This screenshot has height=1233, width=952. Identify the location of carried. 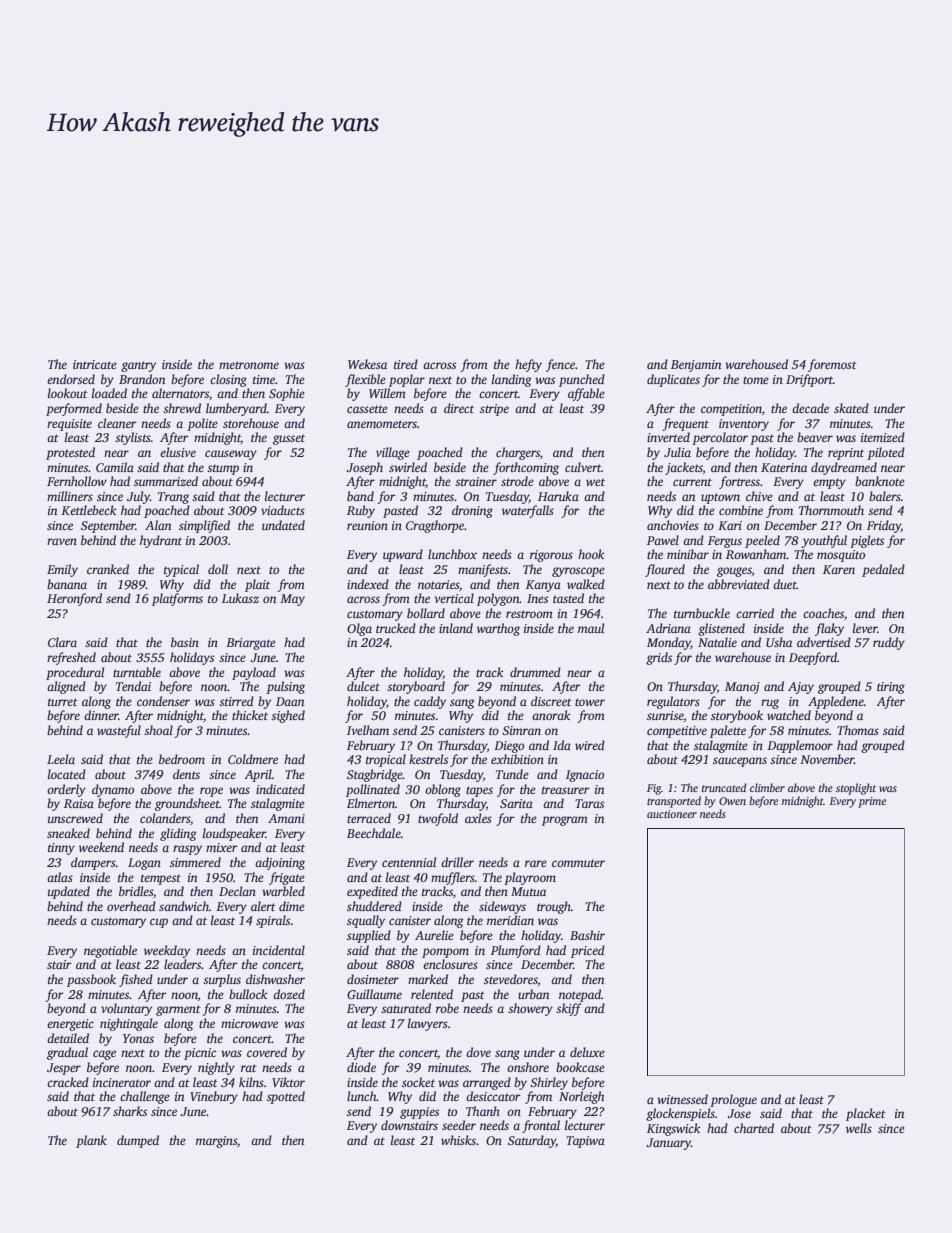
(755, 613).
